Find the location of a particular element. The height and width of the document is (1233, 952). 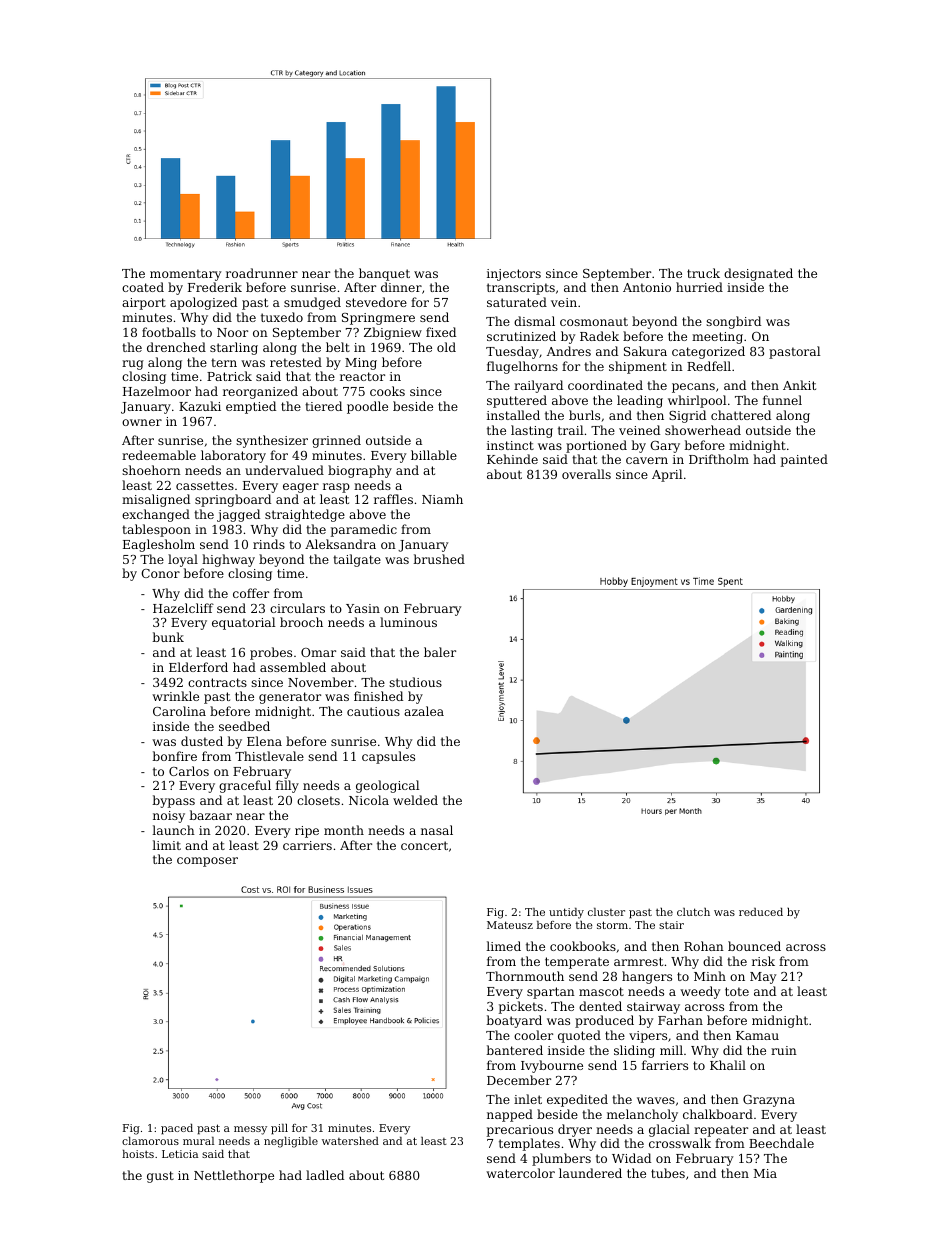

cavern is located at coordinates (647, 460).
